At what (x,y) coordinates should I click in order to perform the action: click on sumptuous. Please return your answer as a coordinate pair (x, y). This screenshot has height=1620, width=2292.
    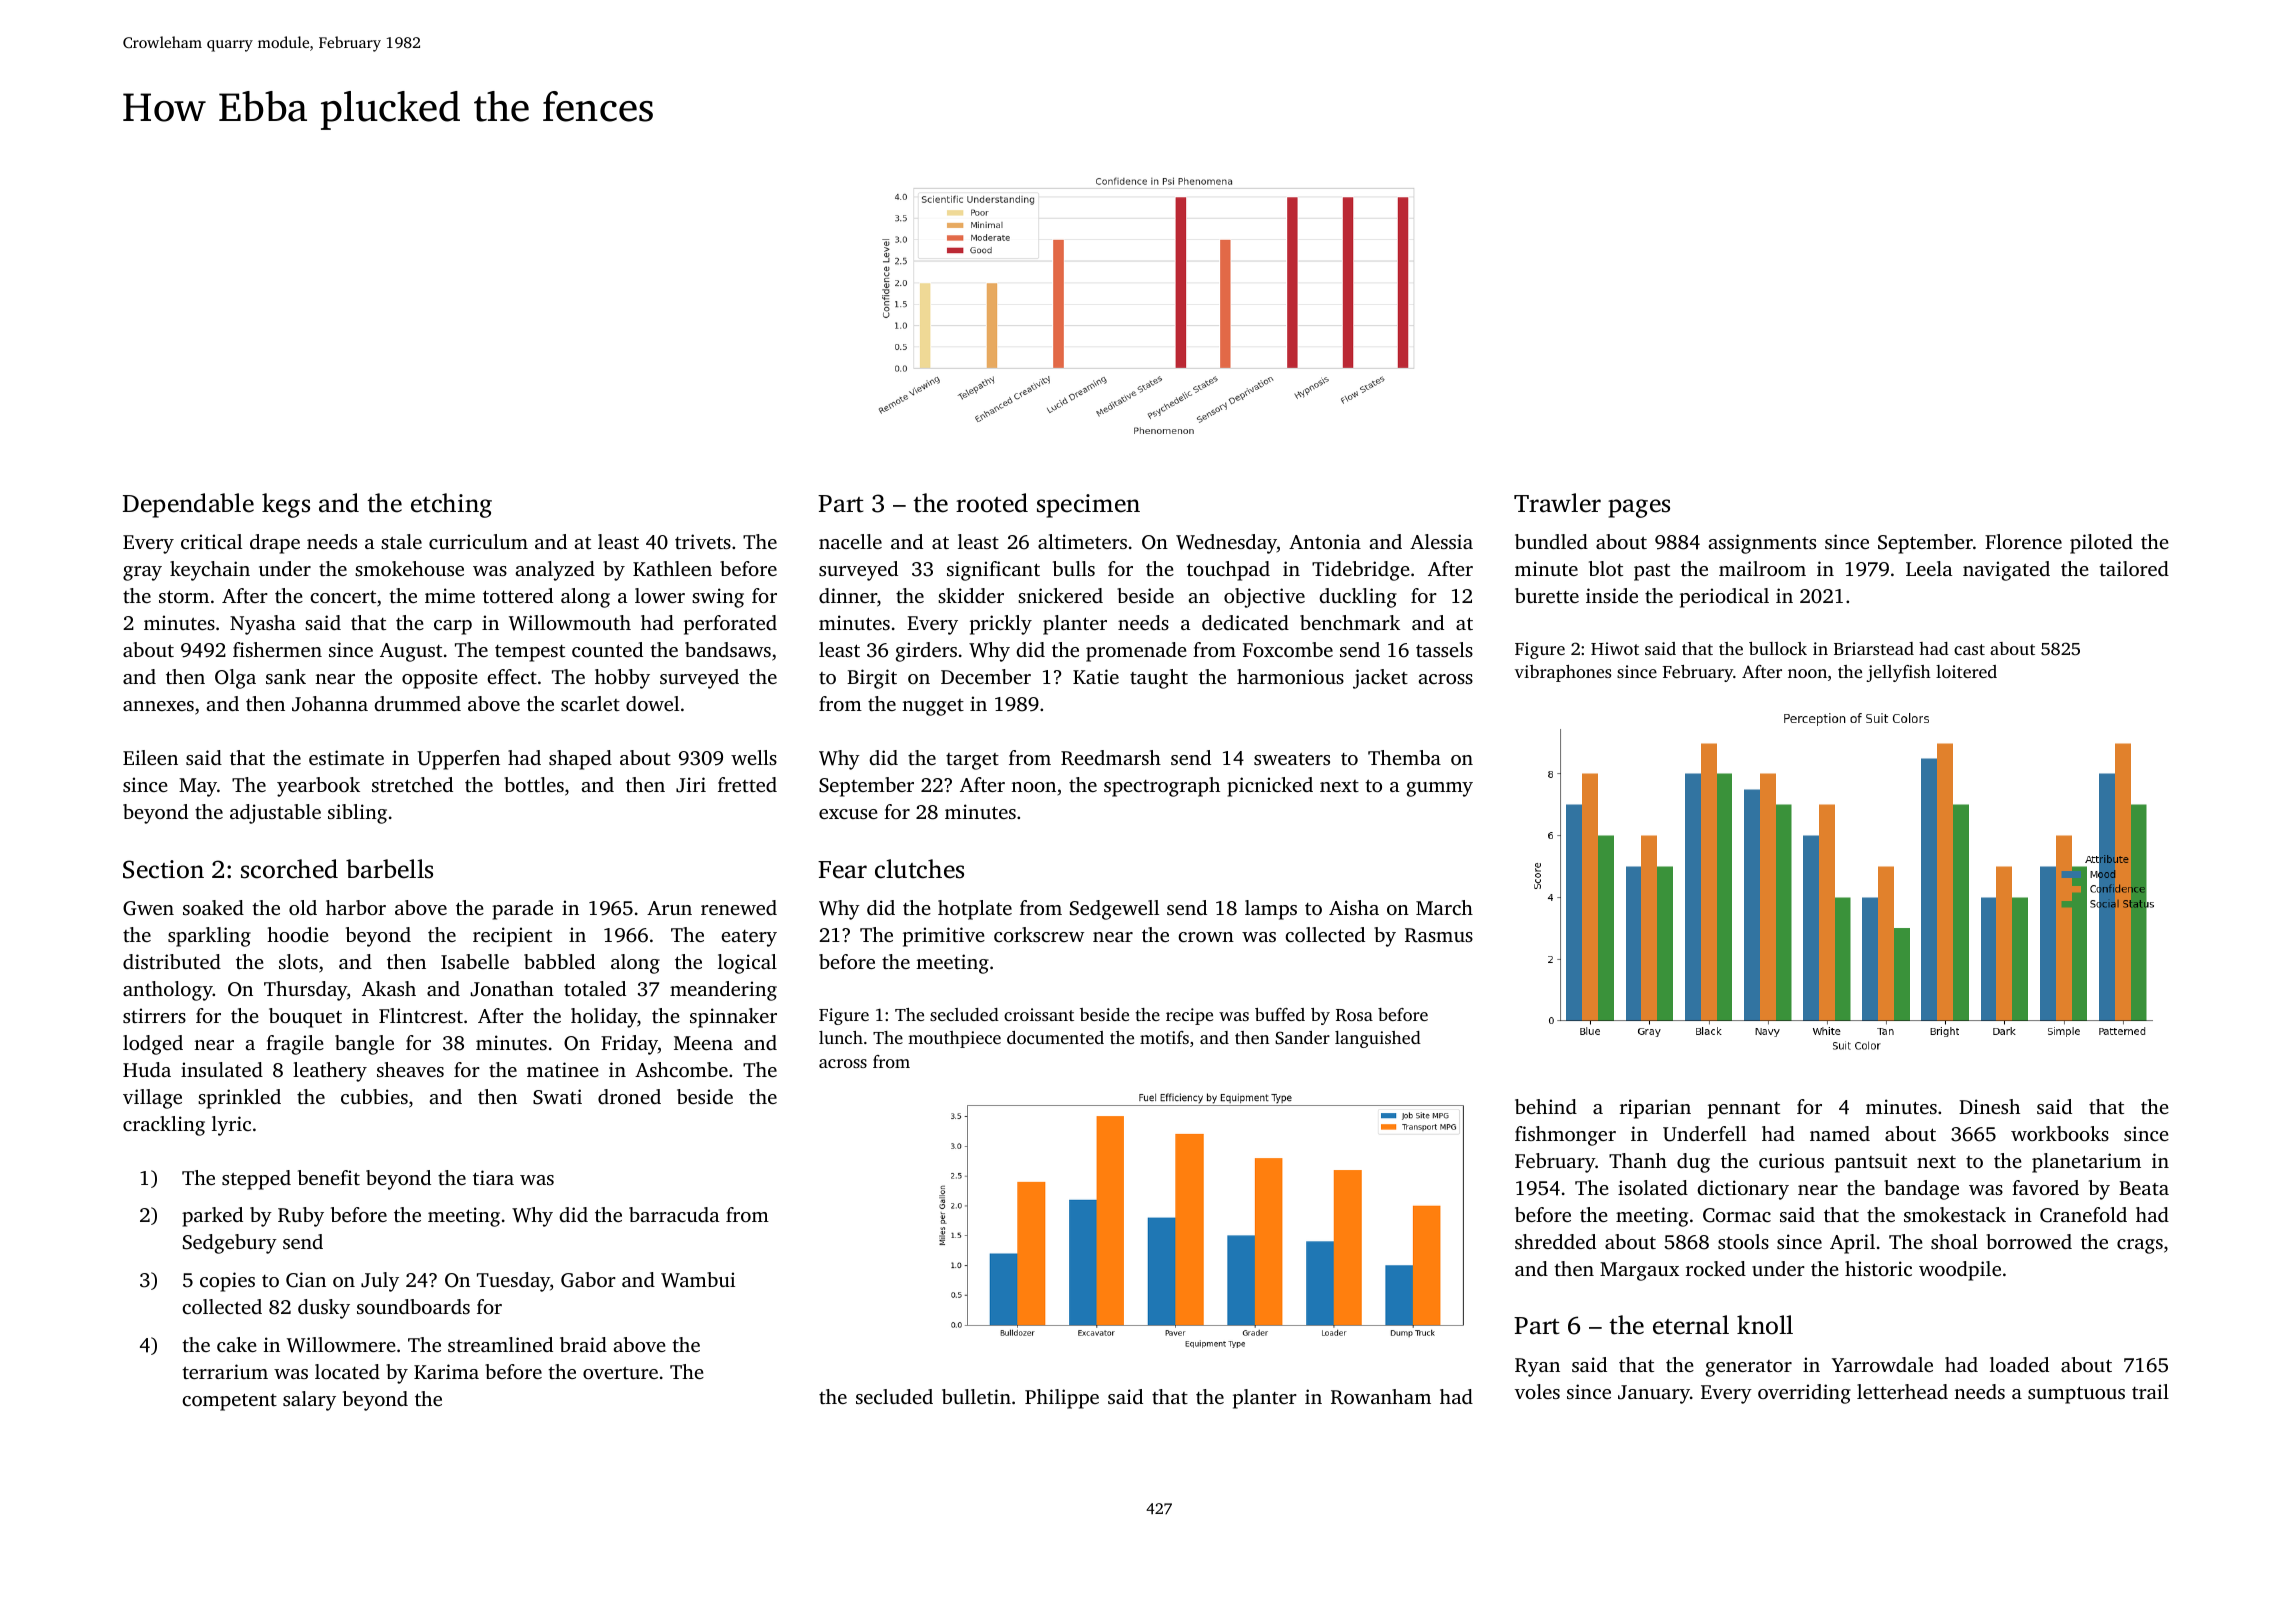
    Looking at the image, I should click on (2076, 1395).
